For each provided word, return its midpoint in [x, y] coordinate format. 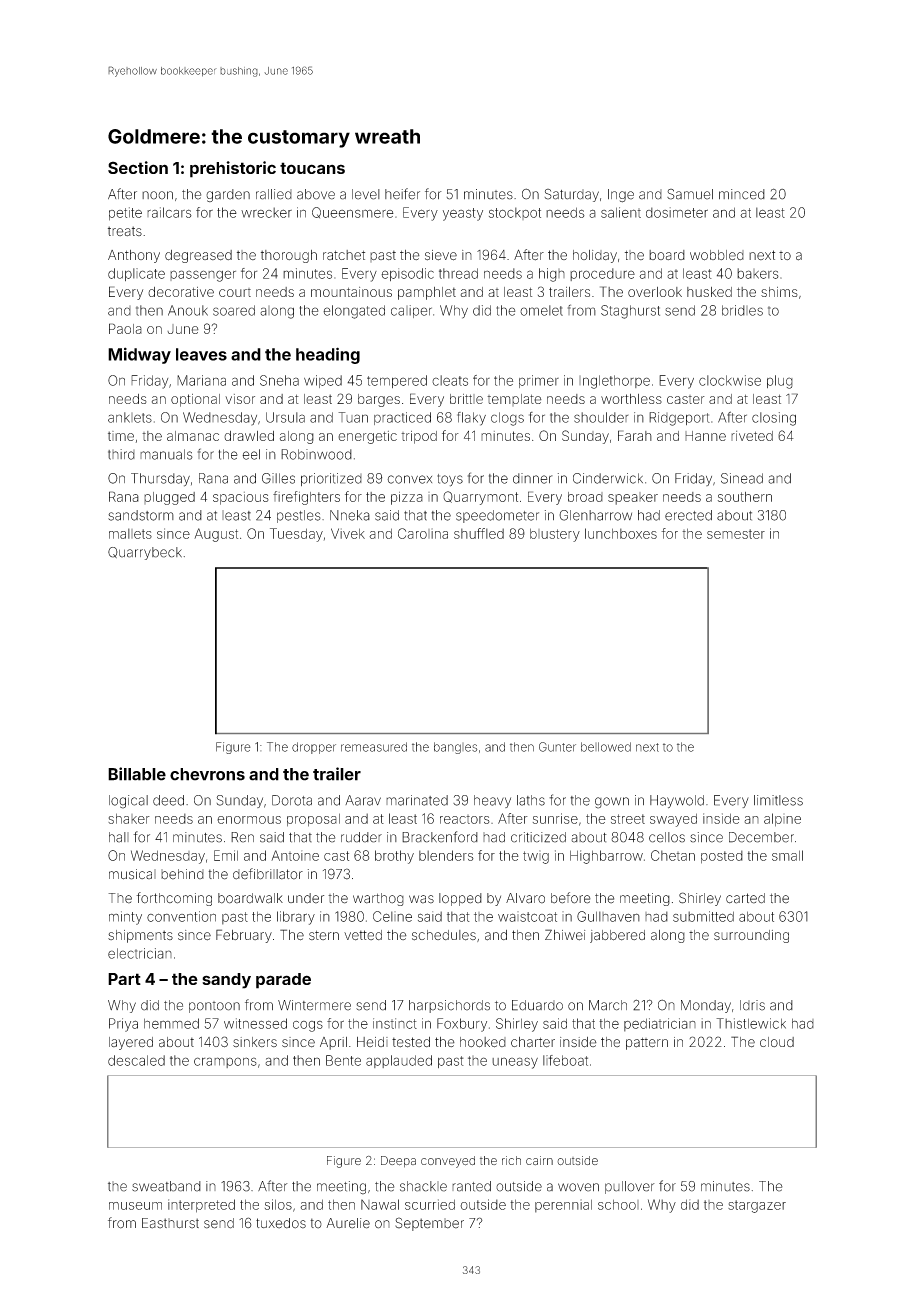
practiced [402, 418]
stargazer [757, 1206]
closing [774, 419]
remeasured [374, 747]
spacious [241, 498]
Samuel [690, 194]
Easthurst [170, 1223]
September [429, 1224]
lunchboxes [621, 533]
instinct [395, 1023]
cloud [777, 1042]
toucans [312, 168]
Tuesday [296, 535]
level [366, 194]
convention [181, 916]
